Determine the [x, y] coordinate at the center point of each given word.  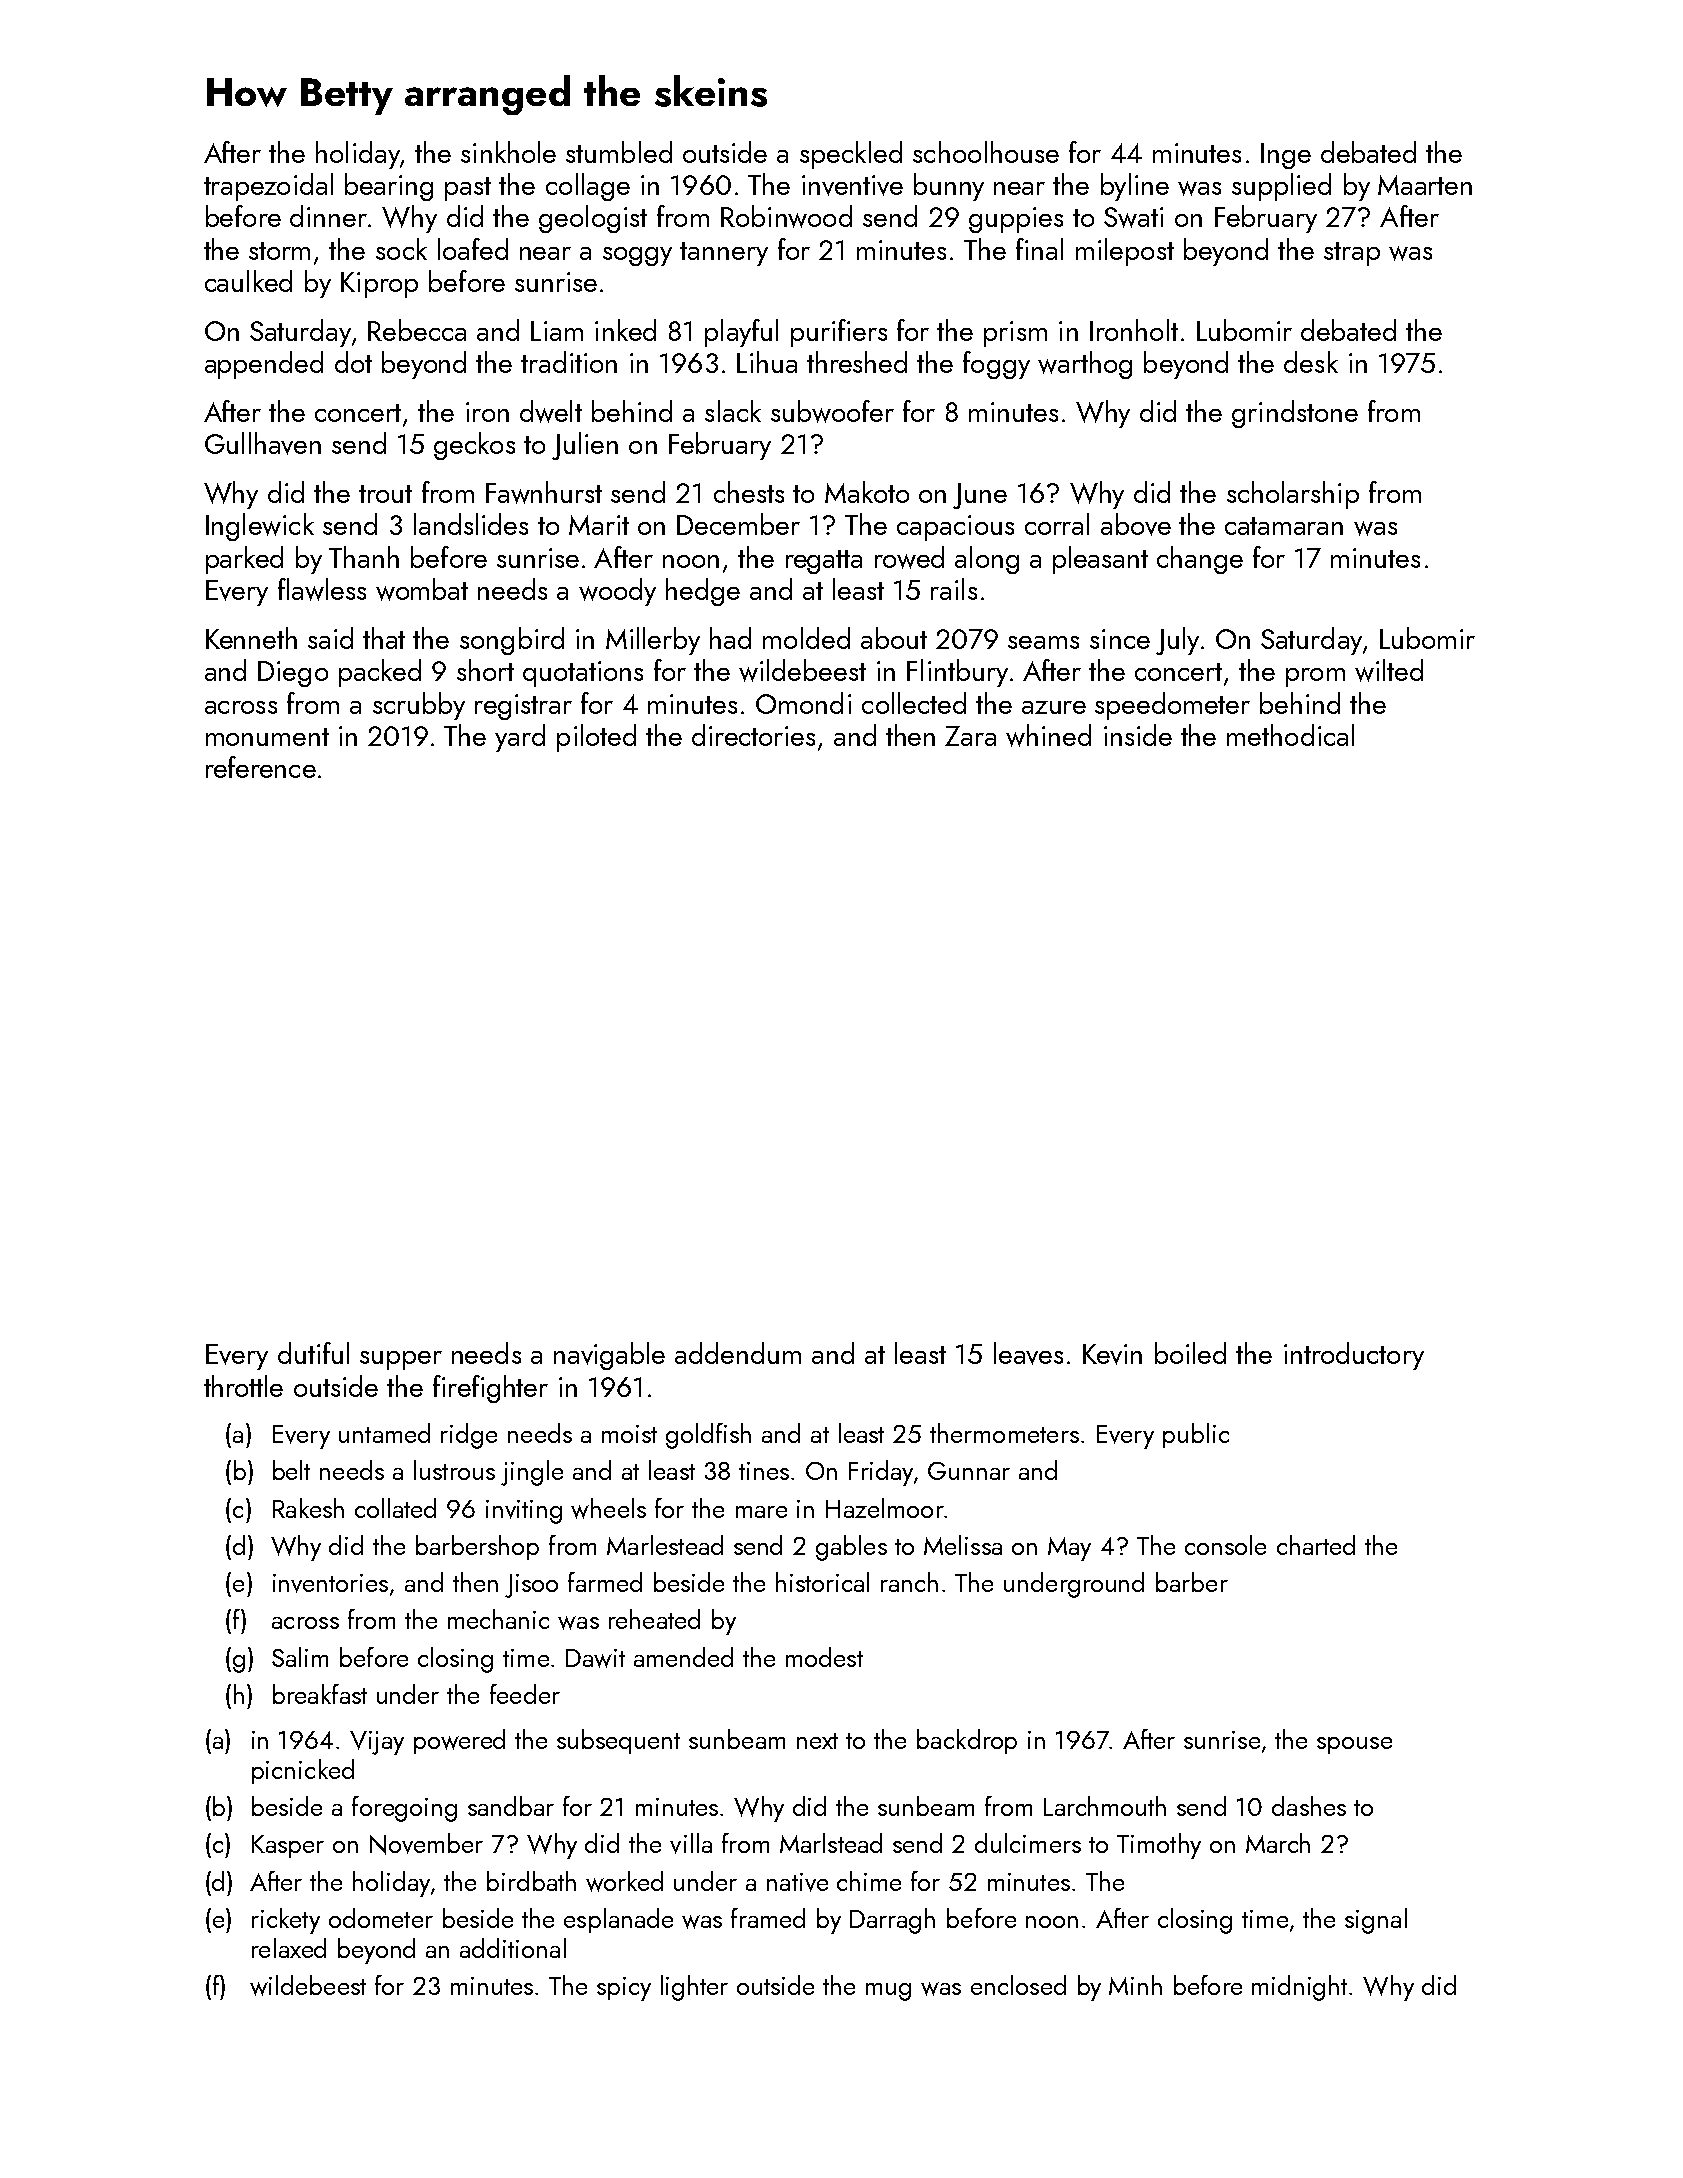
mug [888, 1992]
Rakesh [308, 1508]
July [1177, 641]
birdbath [531, 1881]
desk [1311, 362]
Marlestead [665, 1545]
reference [261, 767]
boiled [1190, 1353]
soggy [637, 256]
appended [264, 365]
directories [753, 735]
